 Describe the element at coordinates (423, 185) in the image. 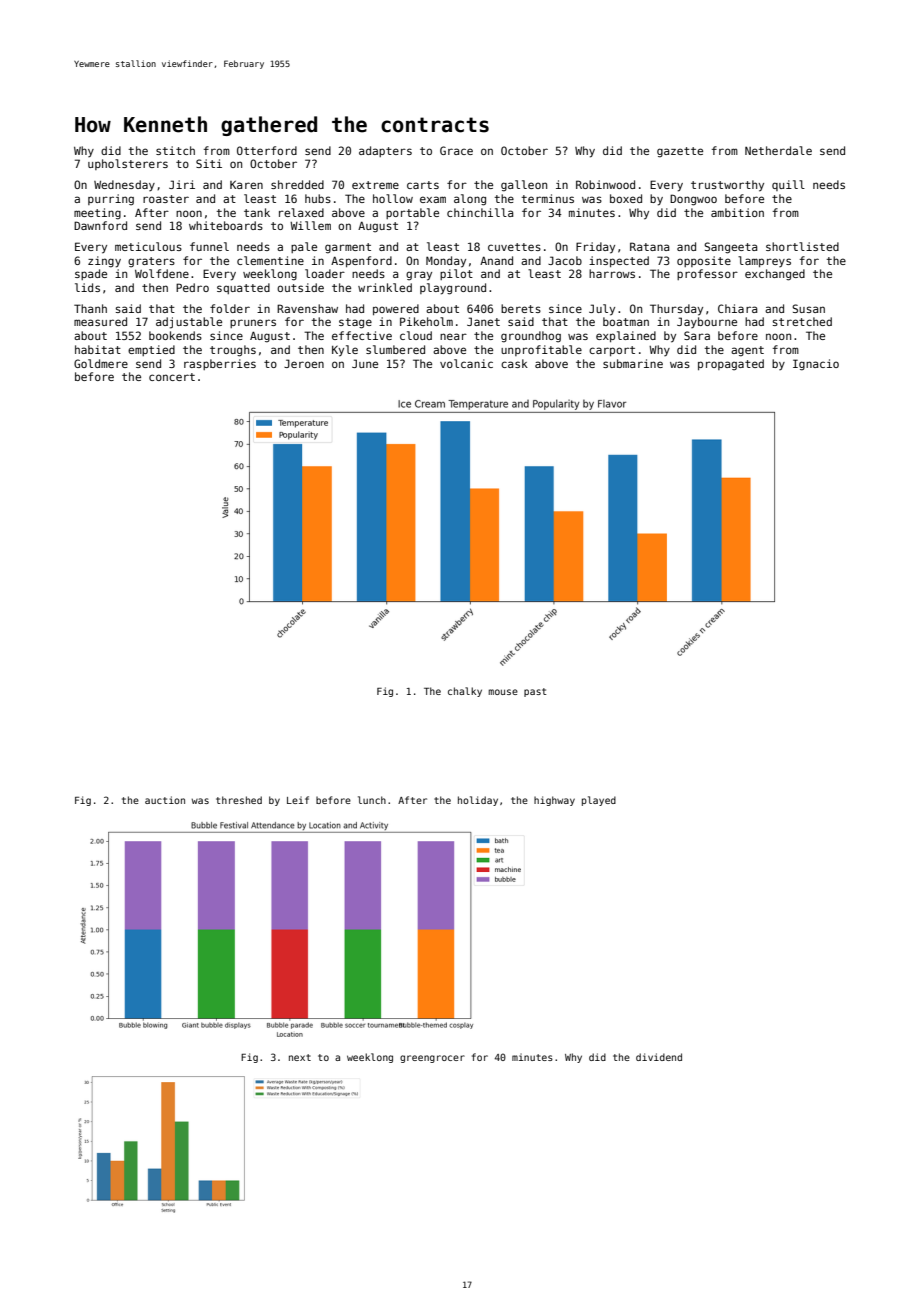

I see `carts` at that location.
